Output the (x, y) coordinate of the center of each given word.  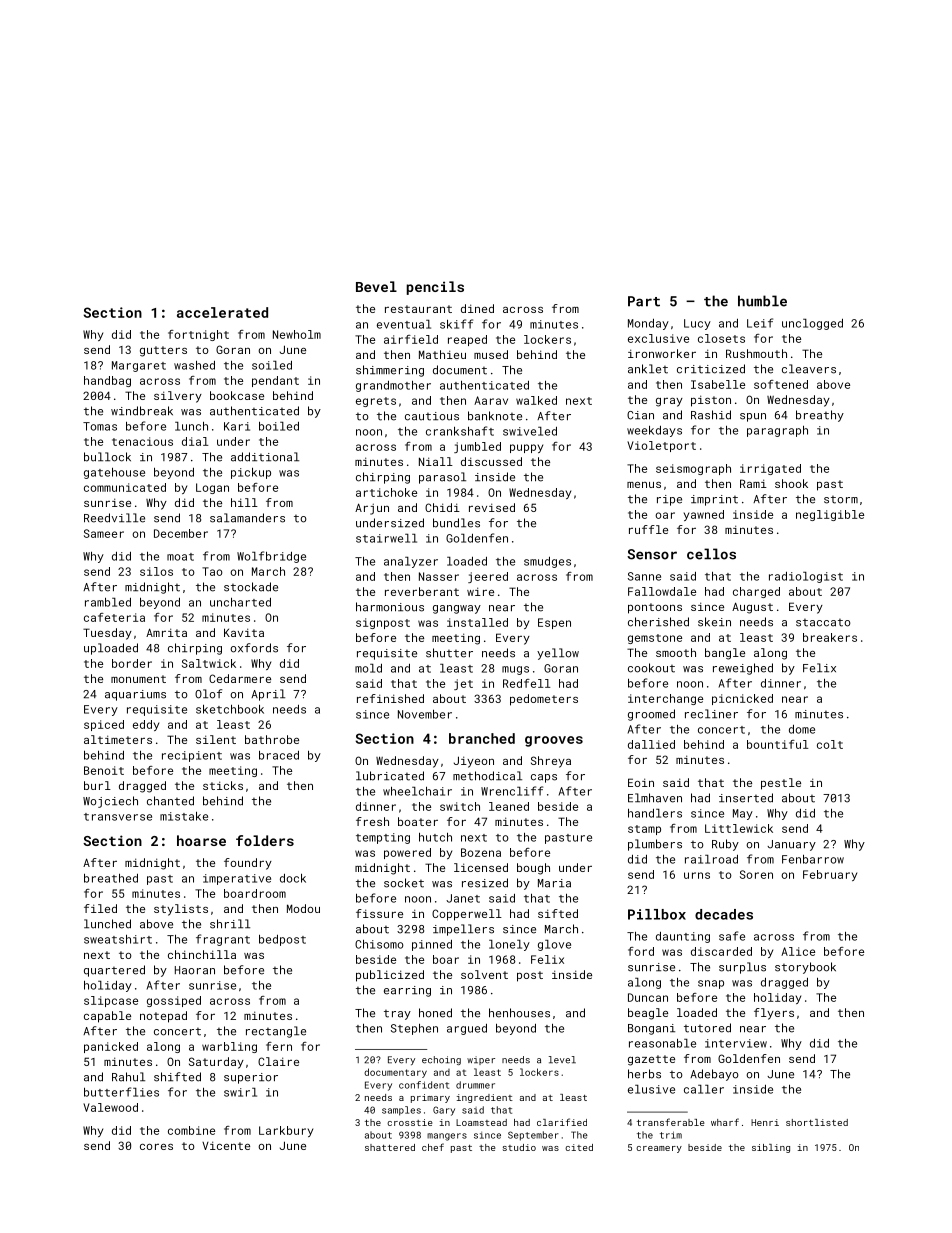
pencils (435, 288)
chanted (170, 801)
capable (107, 1017)
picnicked (742, 699)
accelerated (222, 312)
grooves (554, 741)
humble (762, 301)
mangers (447, 1137)
